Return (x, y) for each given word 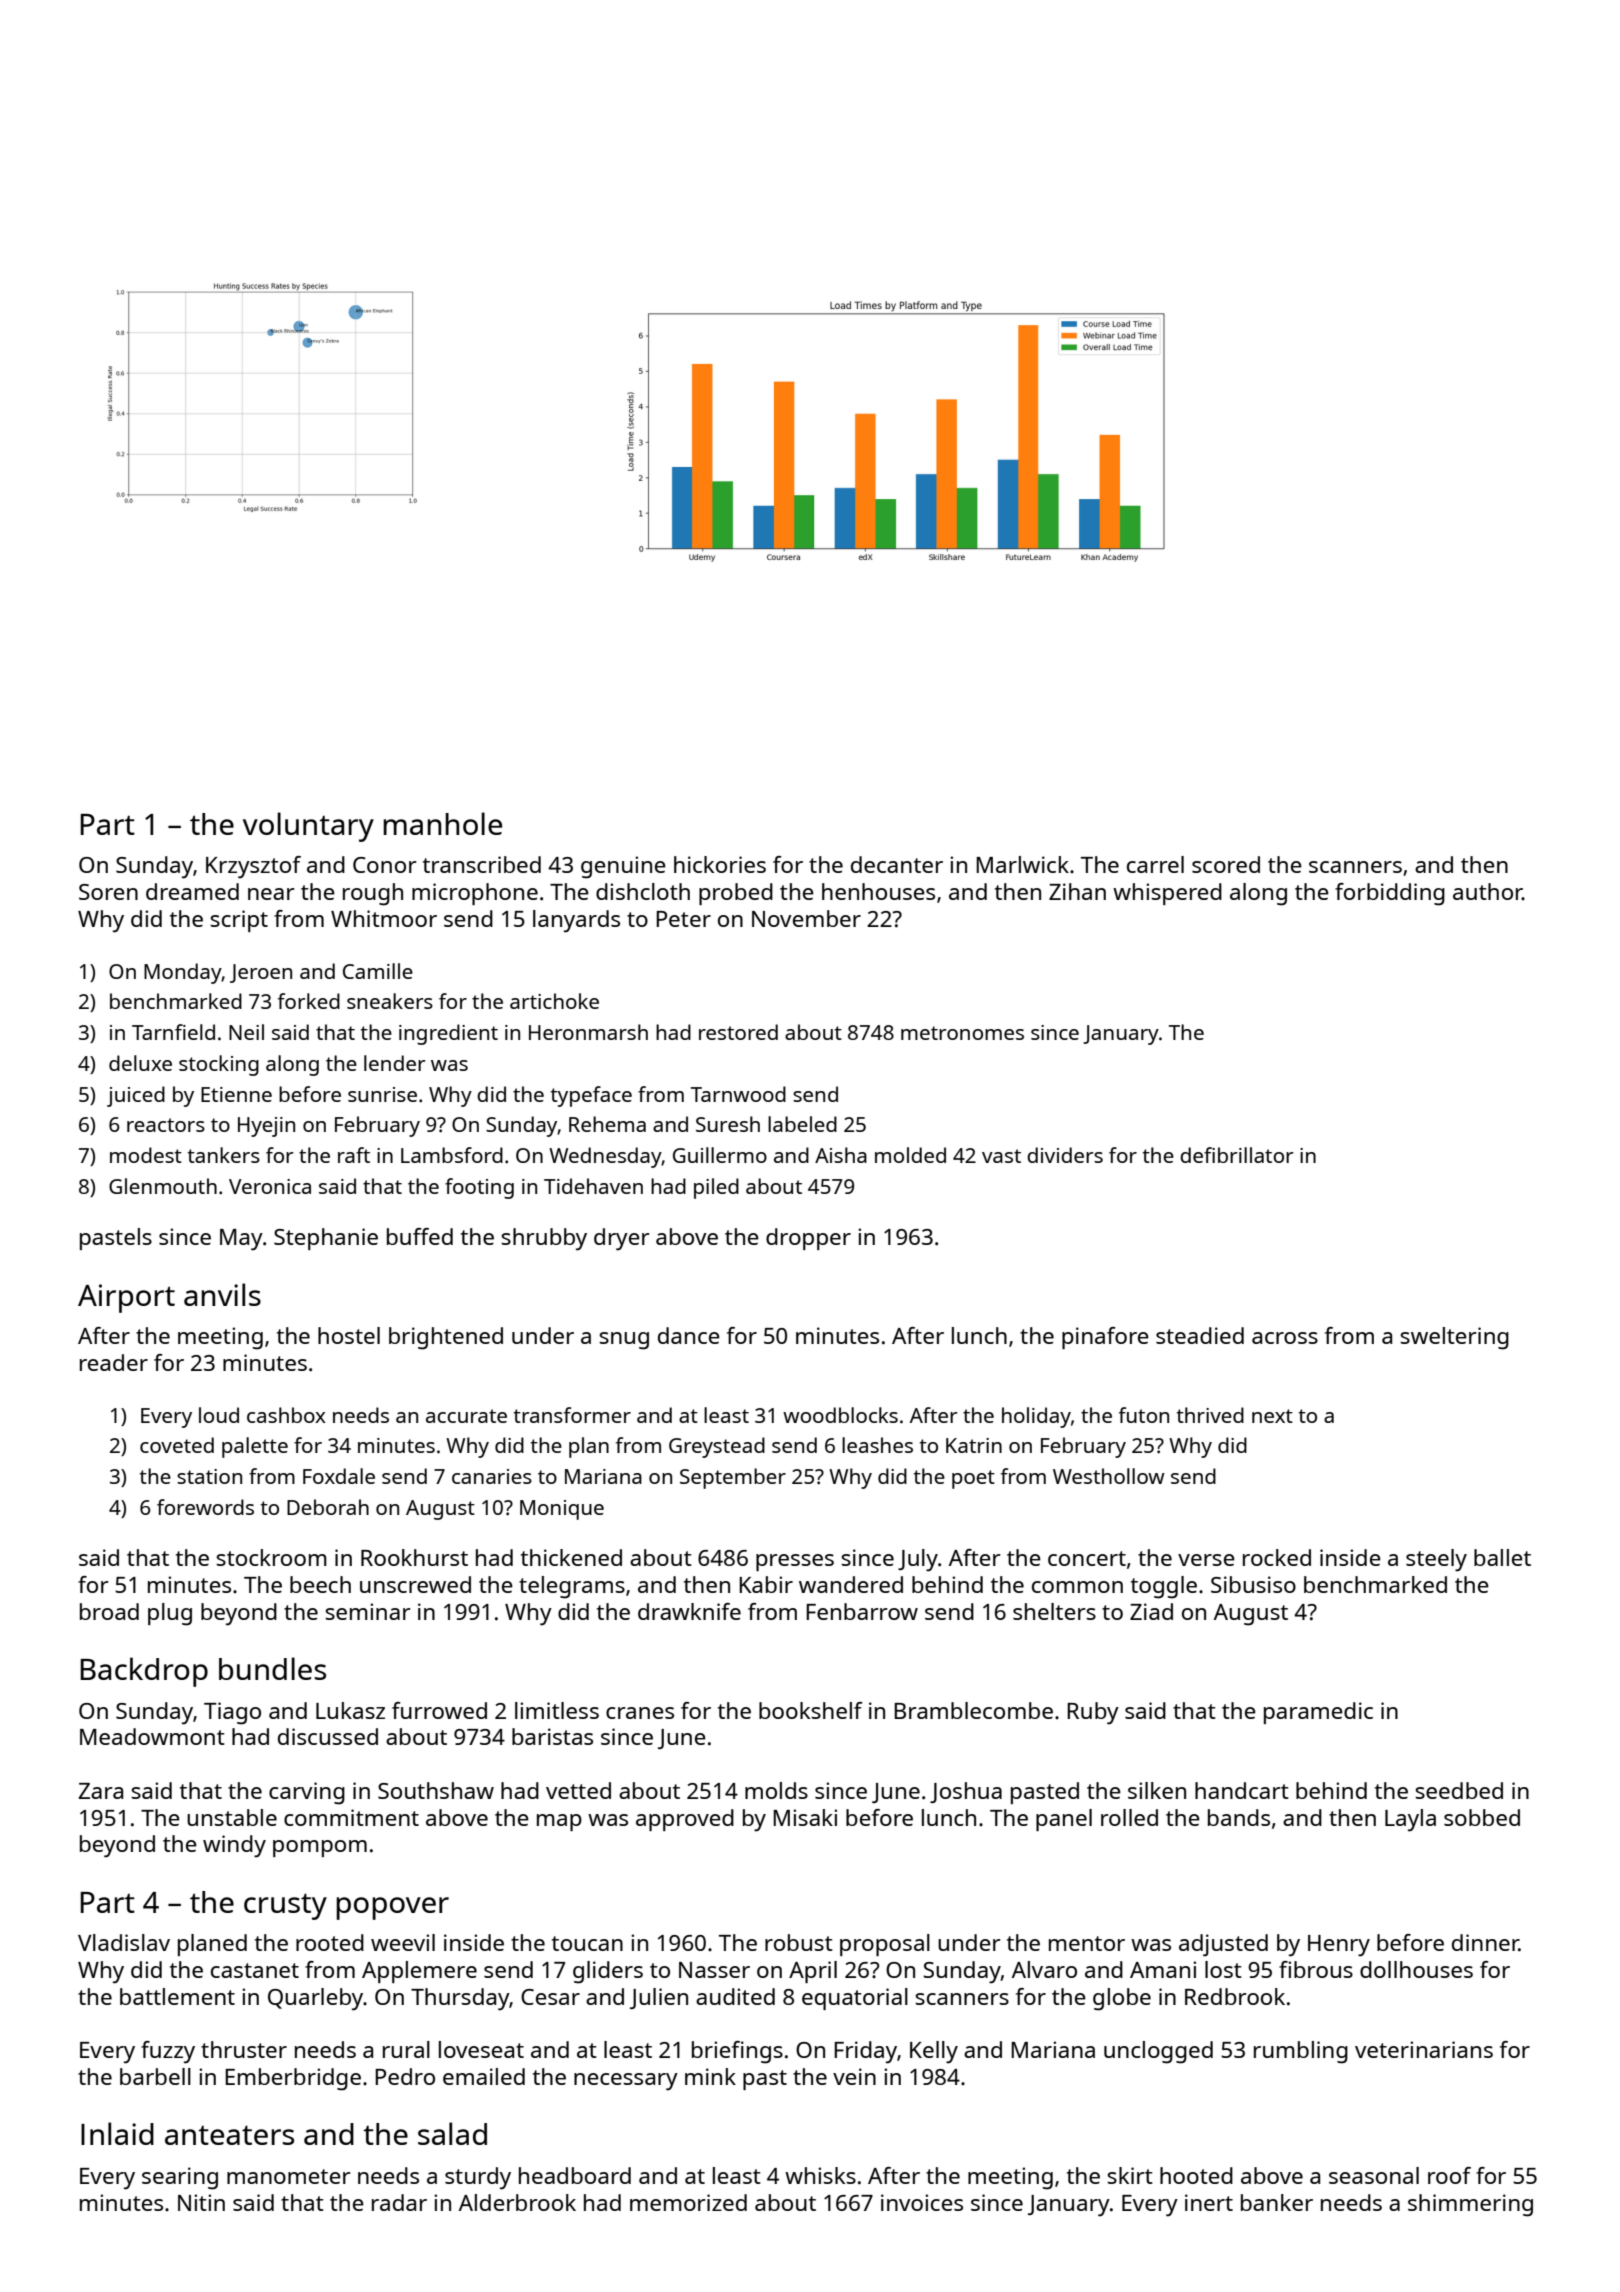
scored (1226, 864)
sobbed (1482, 1817)
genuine (623, 867)
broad (109, 1611)
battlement (177, 1996)
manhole (442, 823)
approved (685, 1820)
